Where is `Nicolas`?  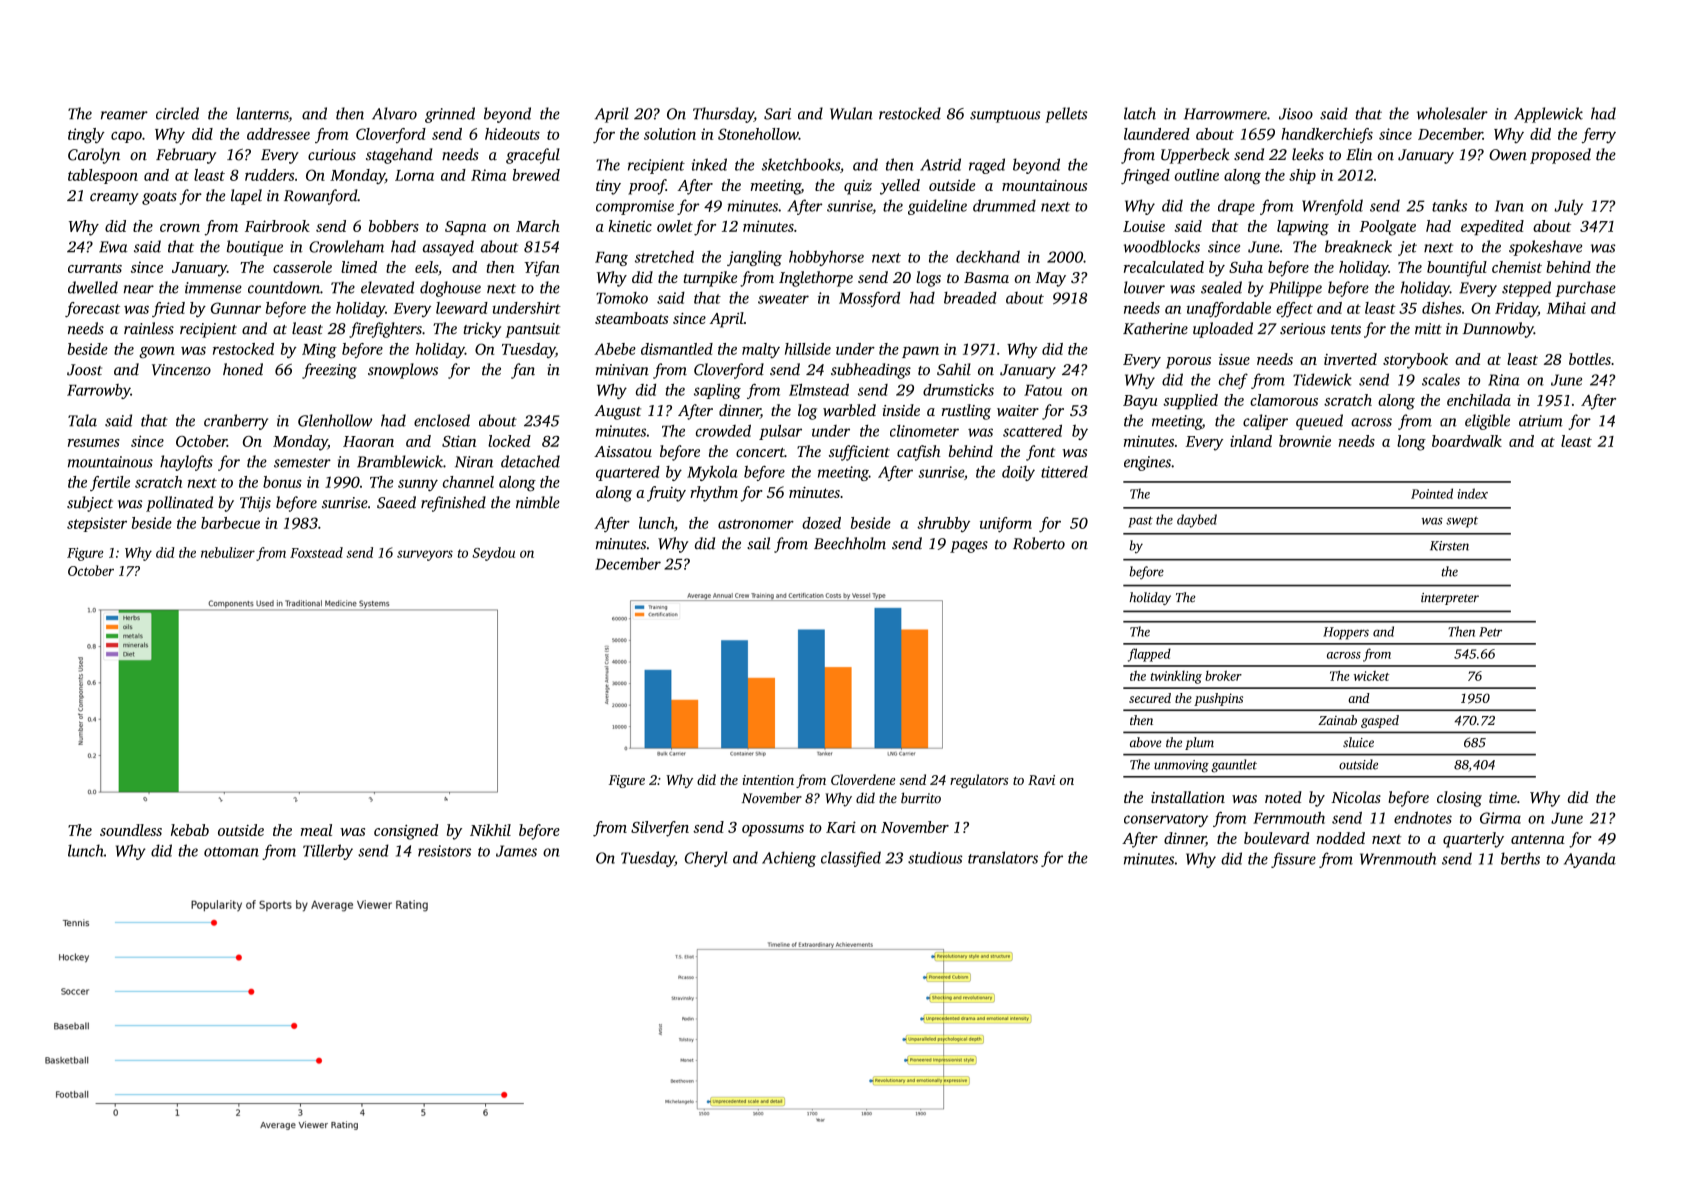 Nicolas is located at coordinates (1356, 797).
